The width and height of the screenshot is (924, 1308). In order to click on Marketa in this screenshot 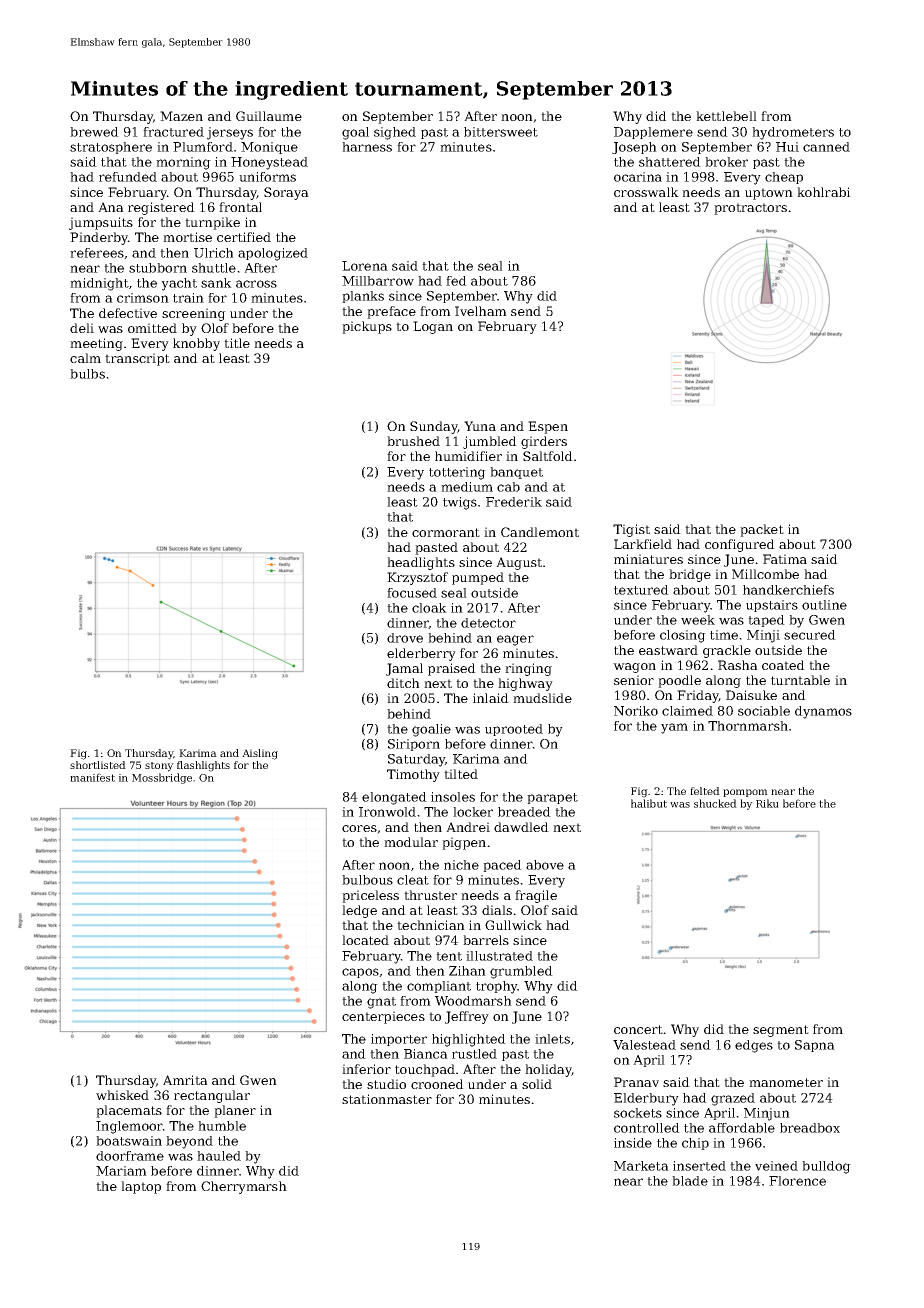, I will do `click(641, 1166)`.
